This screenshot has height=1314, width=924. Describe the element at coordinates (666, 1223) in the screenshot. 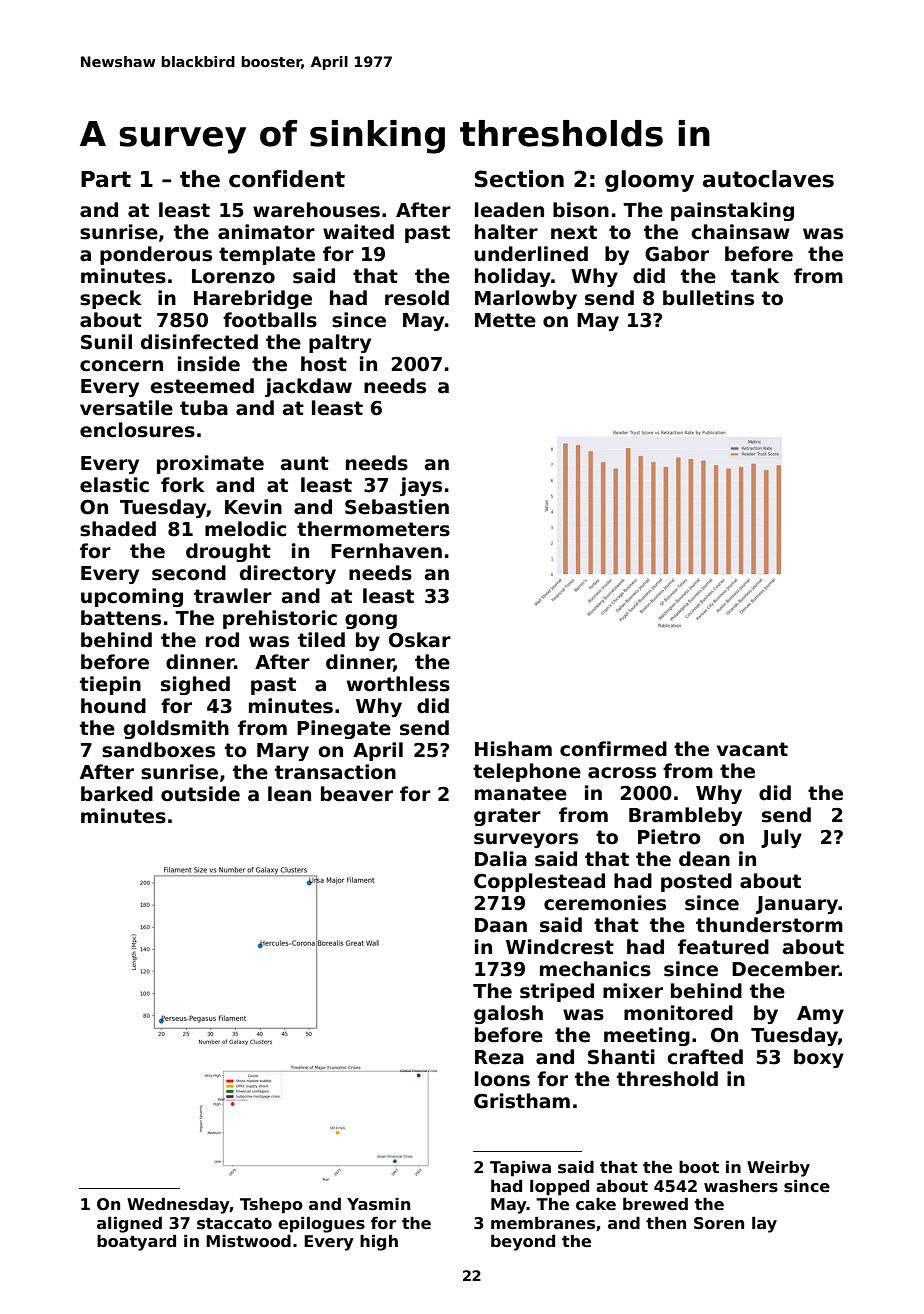

I see `then` at that location.
